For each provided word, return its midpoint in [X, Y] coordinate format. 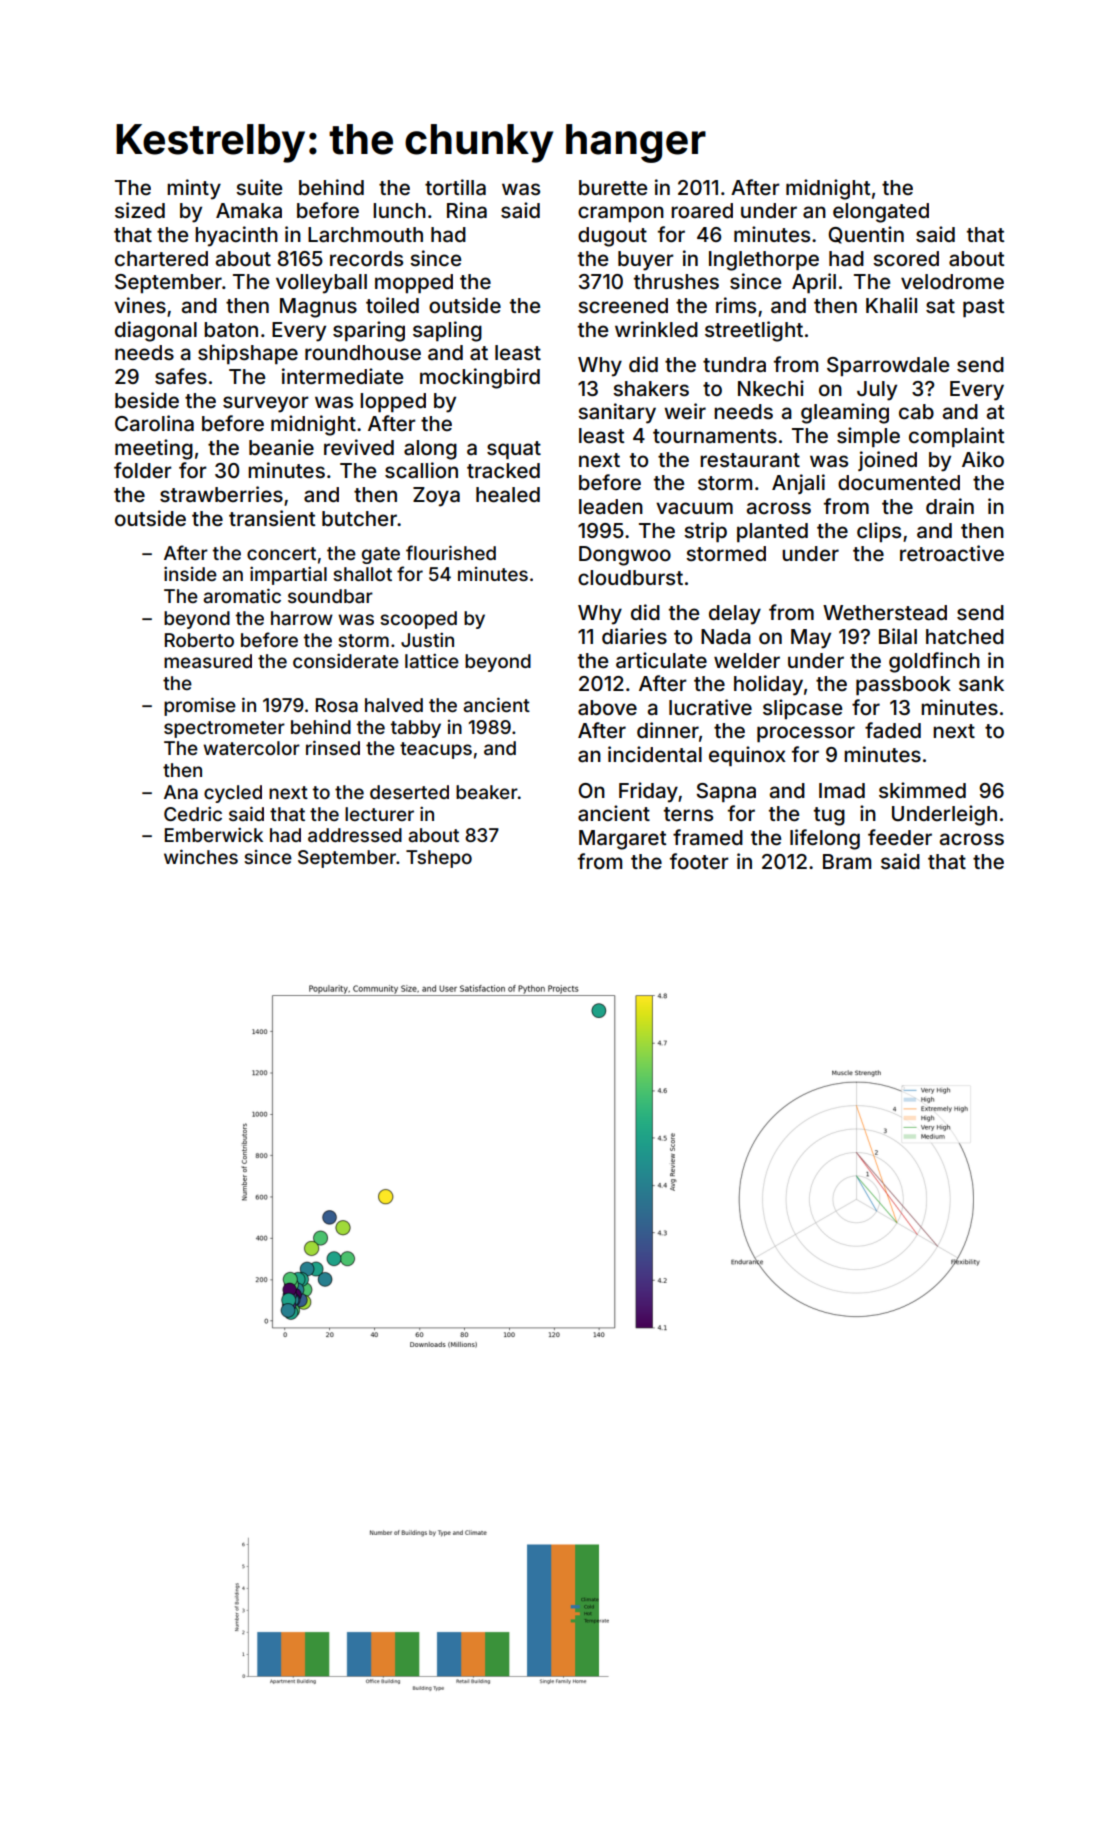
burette [613, 187]
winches [201, 856]
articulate [661, 660]
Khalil [891, 305]
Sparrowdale [888, 366]
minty [194, 189]
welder [747, 660]
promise [200, 706]
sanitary [617, 413]
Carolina [154, 423]
